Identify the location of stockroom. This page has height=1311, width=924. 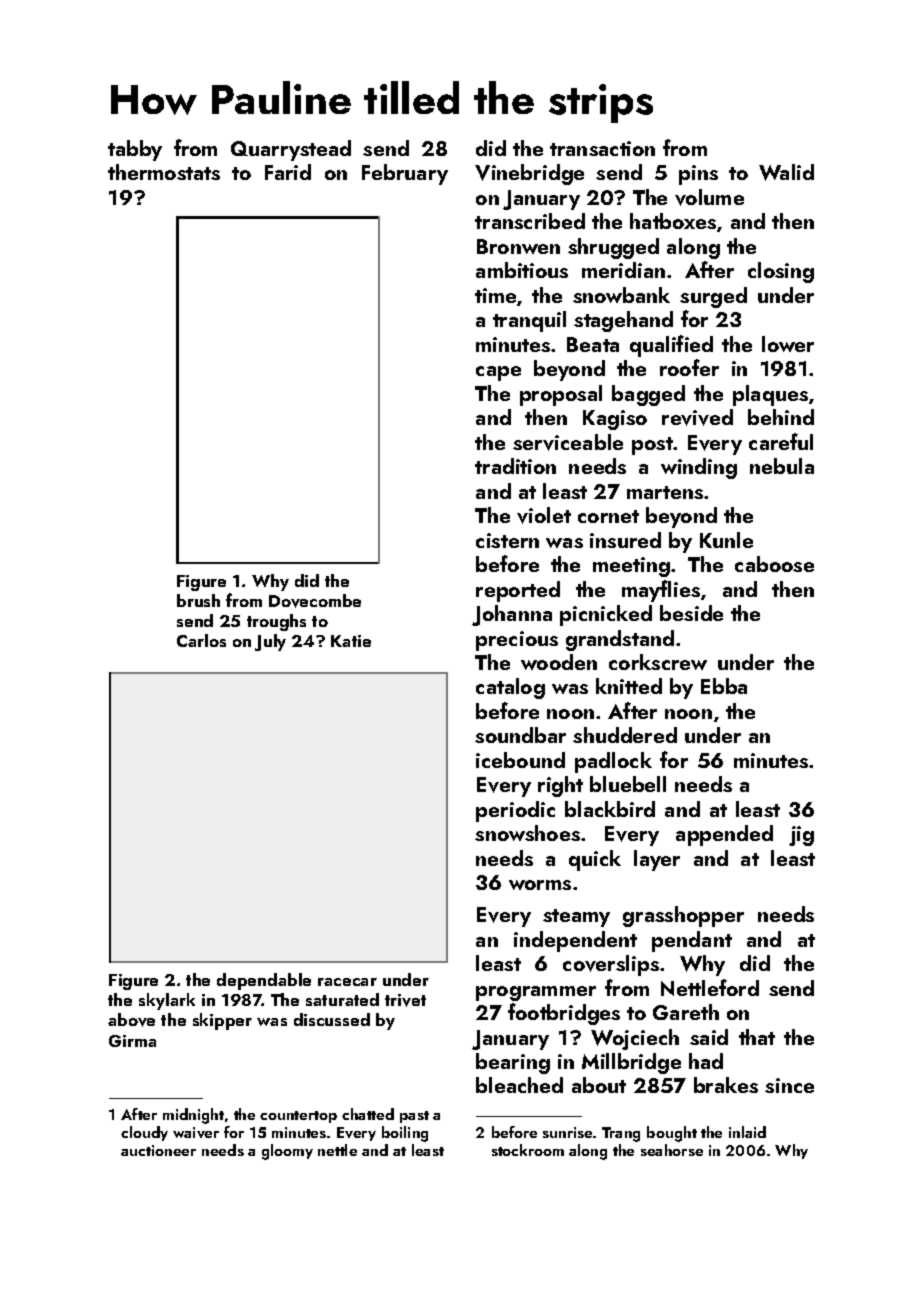
(528, 1150).
